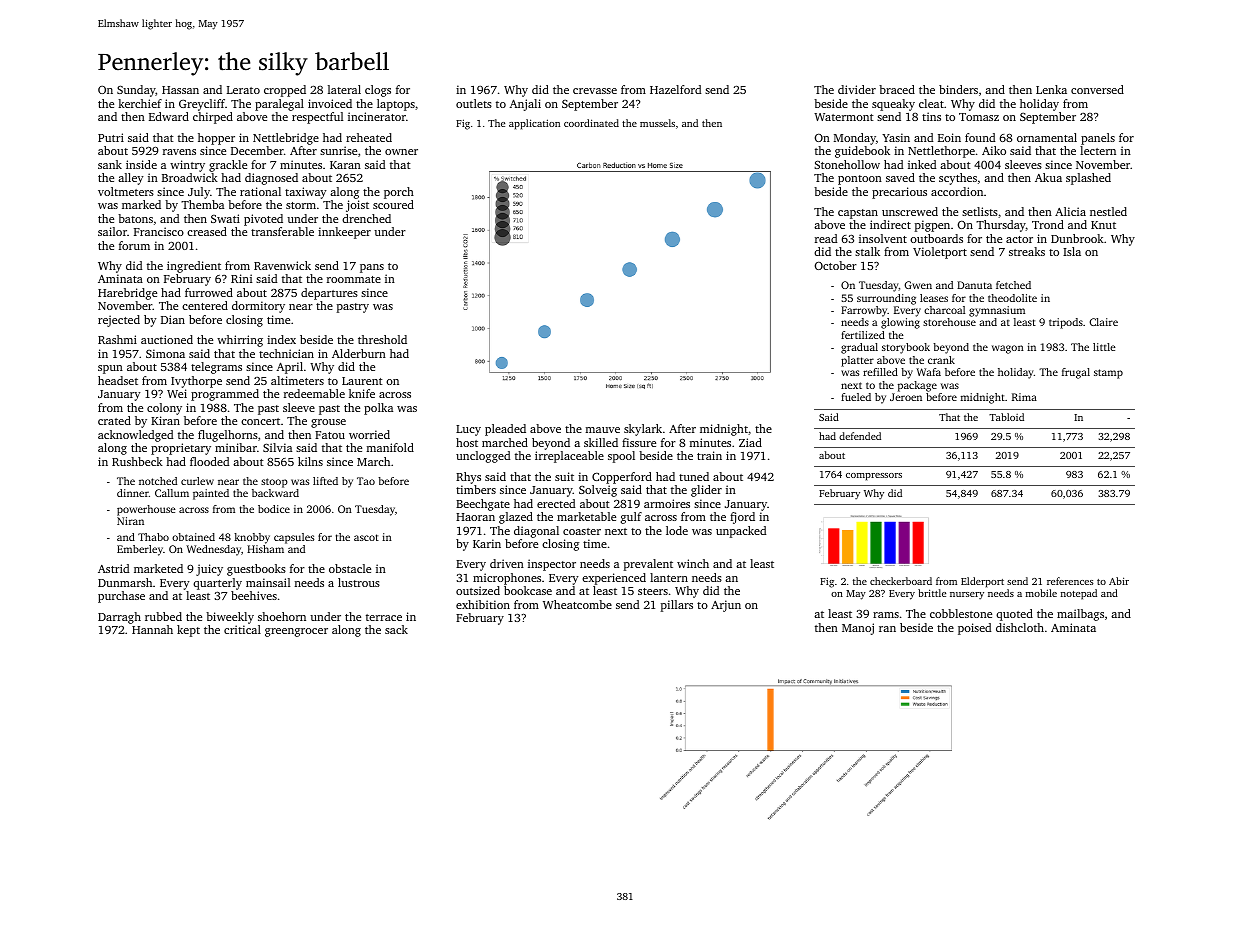 This screenshot has width=1233, height=952. I want to click on timbers, so click(476, 489).
